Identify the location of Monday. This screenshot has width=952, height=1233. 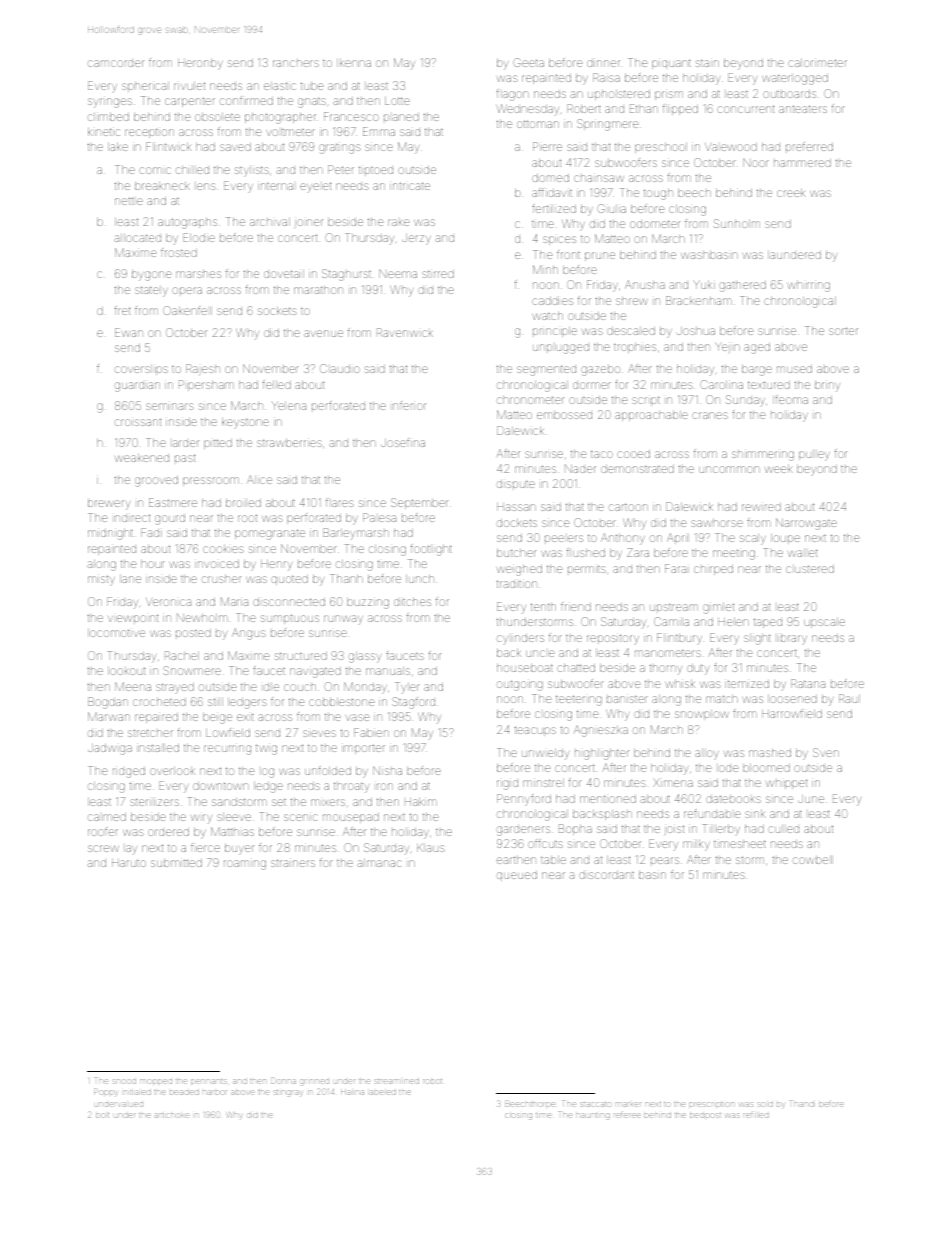
(365, 688).
